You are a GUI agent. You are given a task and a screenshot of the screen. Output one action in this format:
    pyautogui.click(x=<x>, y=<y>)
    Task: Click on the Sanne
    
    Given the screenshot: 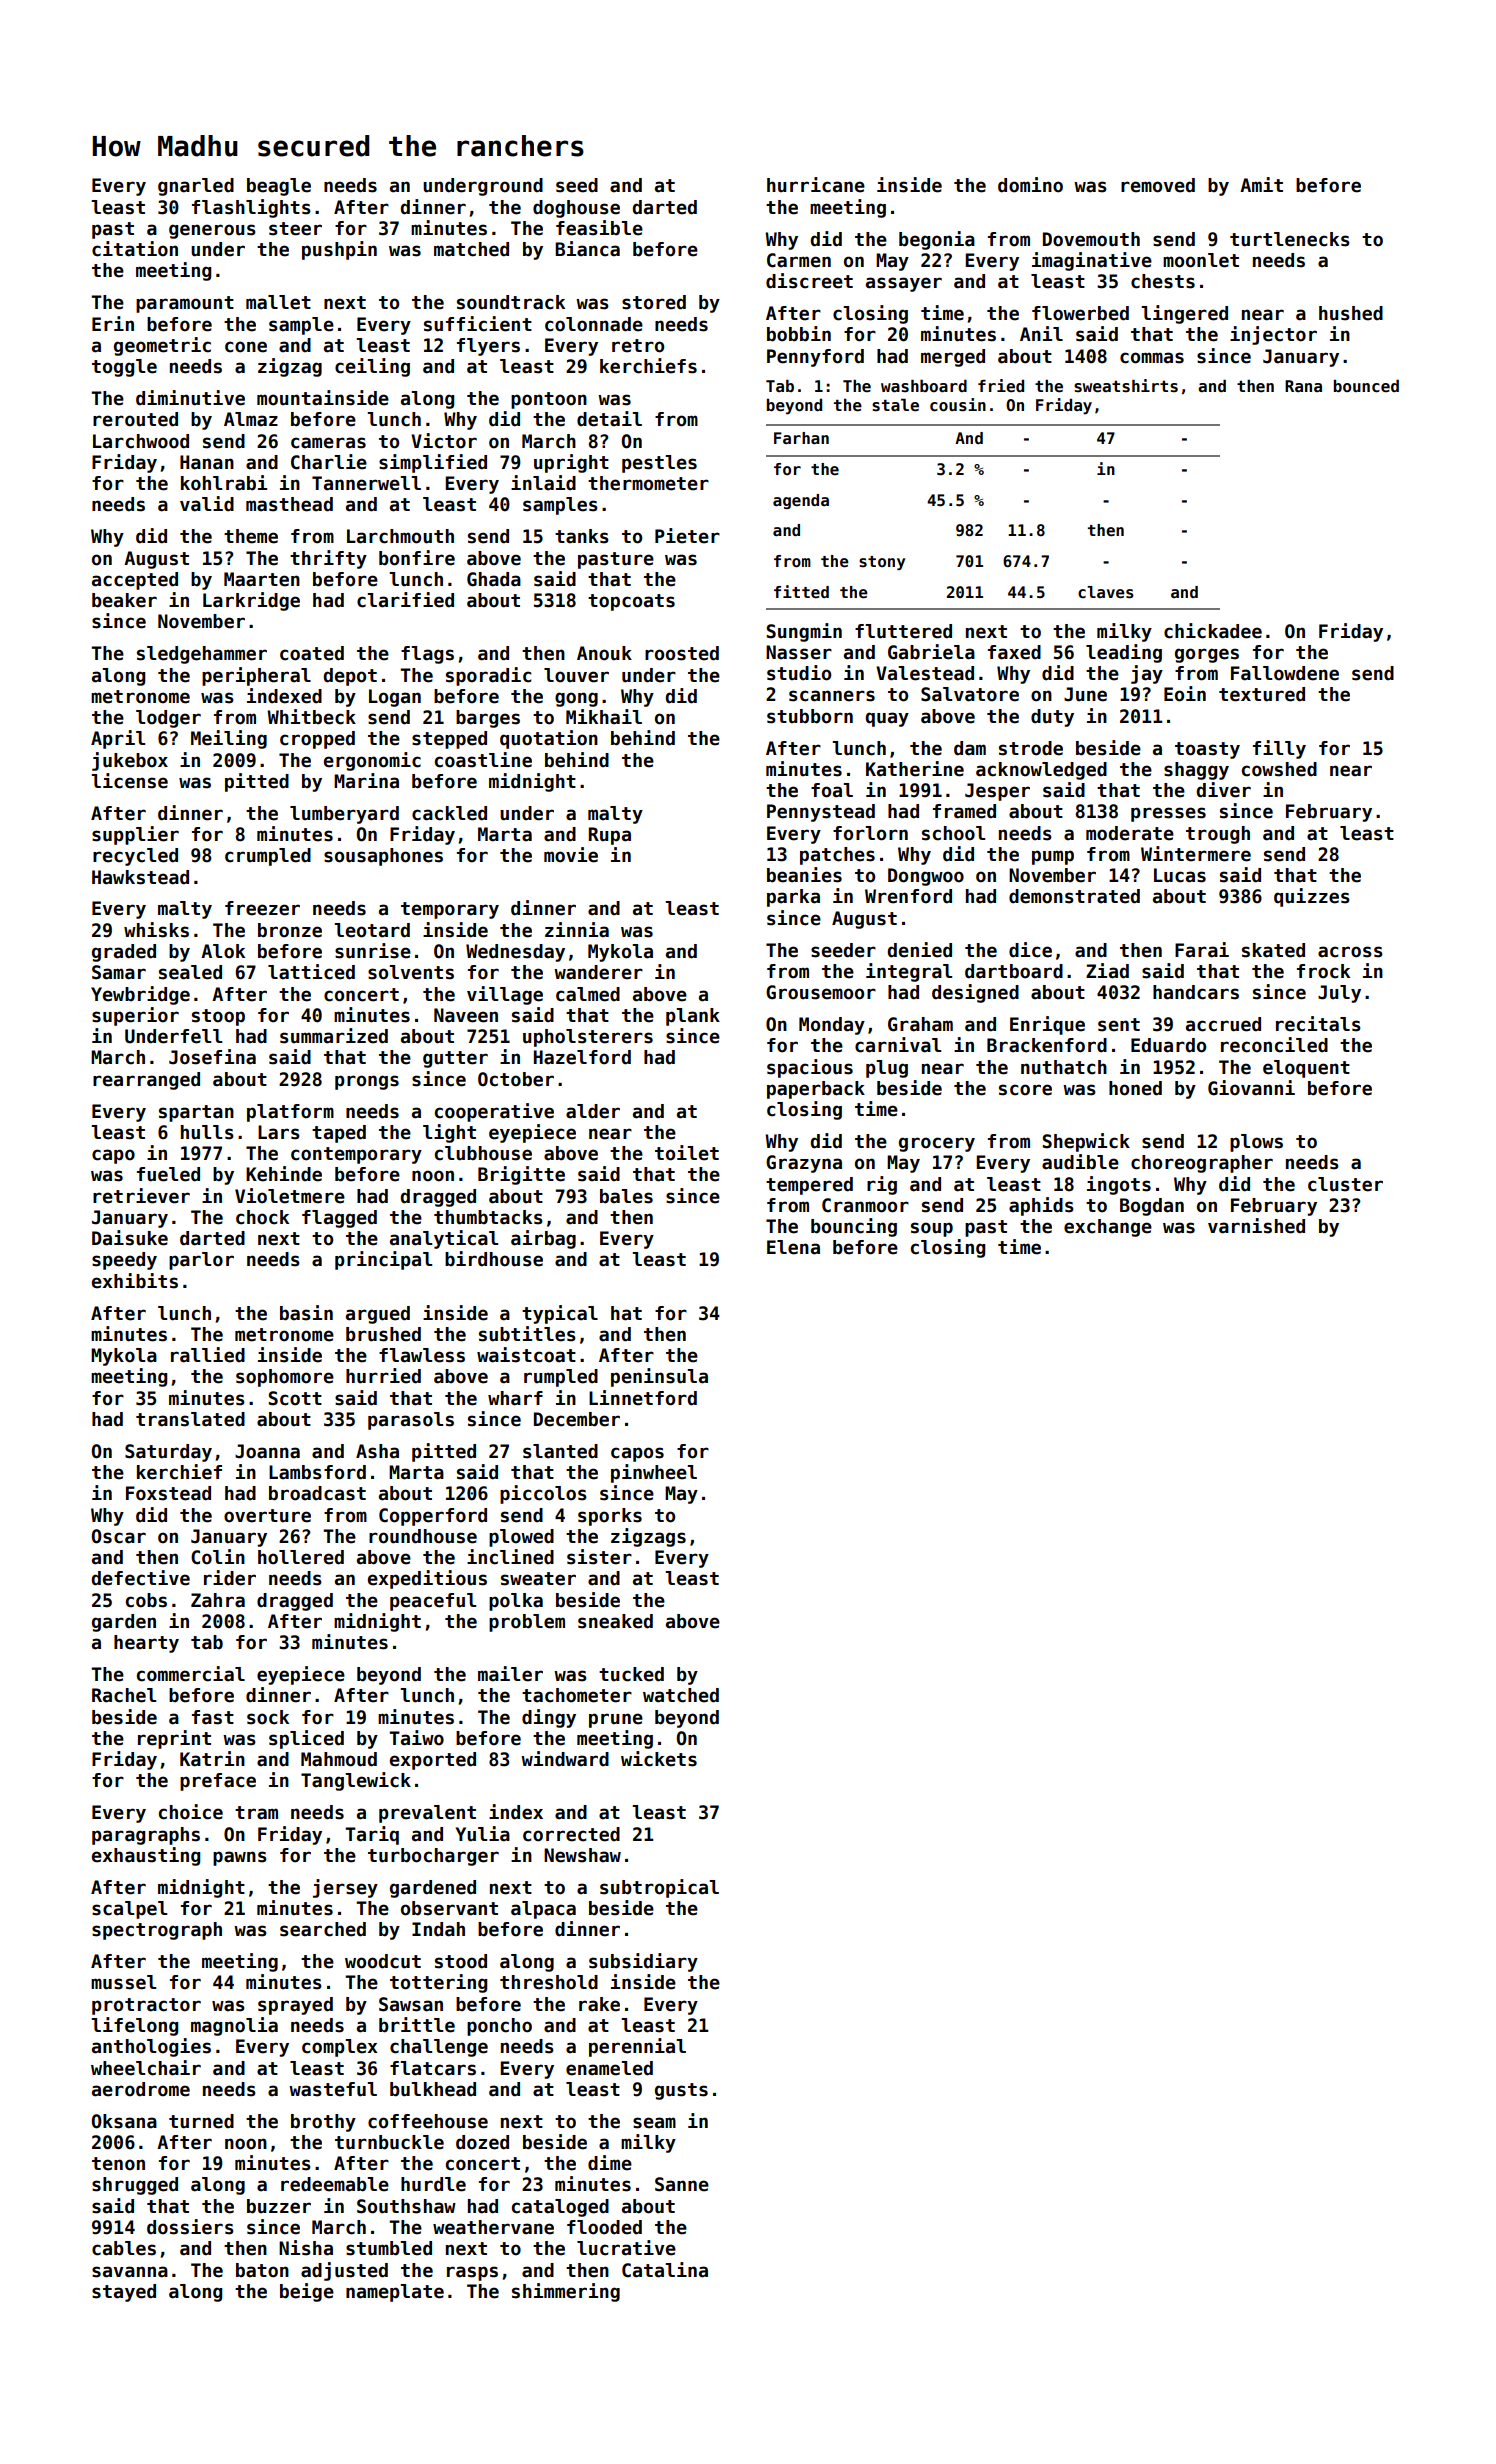 What is the action you would take?
    pyautogui.click(x=682, y=2184)
